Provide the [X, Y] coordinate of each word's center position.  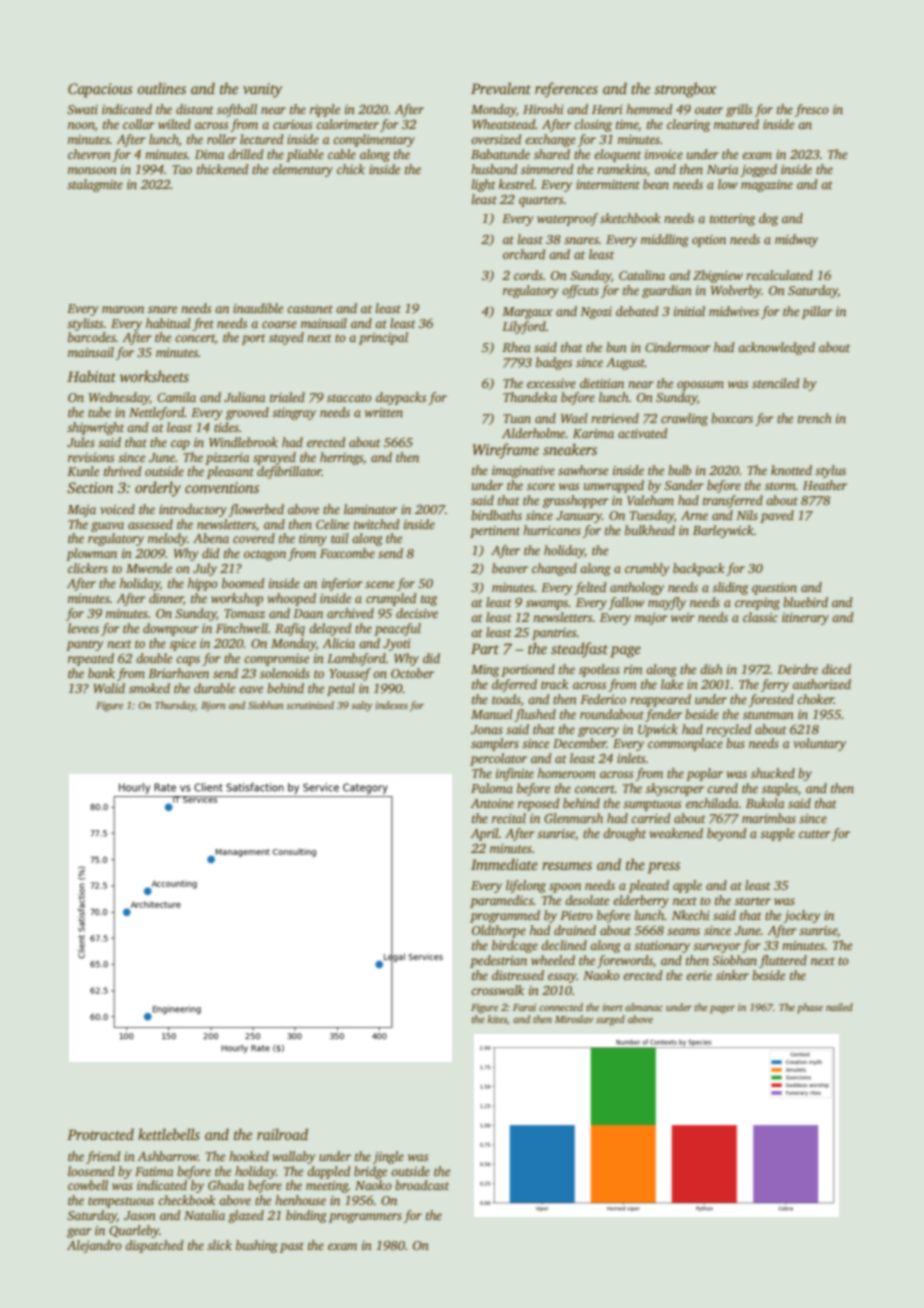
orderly [158, 489]
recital [509, 818]
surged [610, 1020]
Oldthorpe [499, 931]
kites [497, 1019]
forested [771, 700]
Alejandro [94, 1246]
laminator [371, 509]
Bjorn [213, 706]
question [774, 589]
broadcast [422, 1185]
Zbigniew [718, 276]
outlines [161, 88]
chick [351, 169]
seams [683, 931]
